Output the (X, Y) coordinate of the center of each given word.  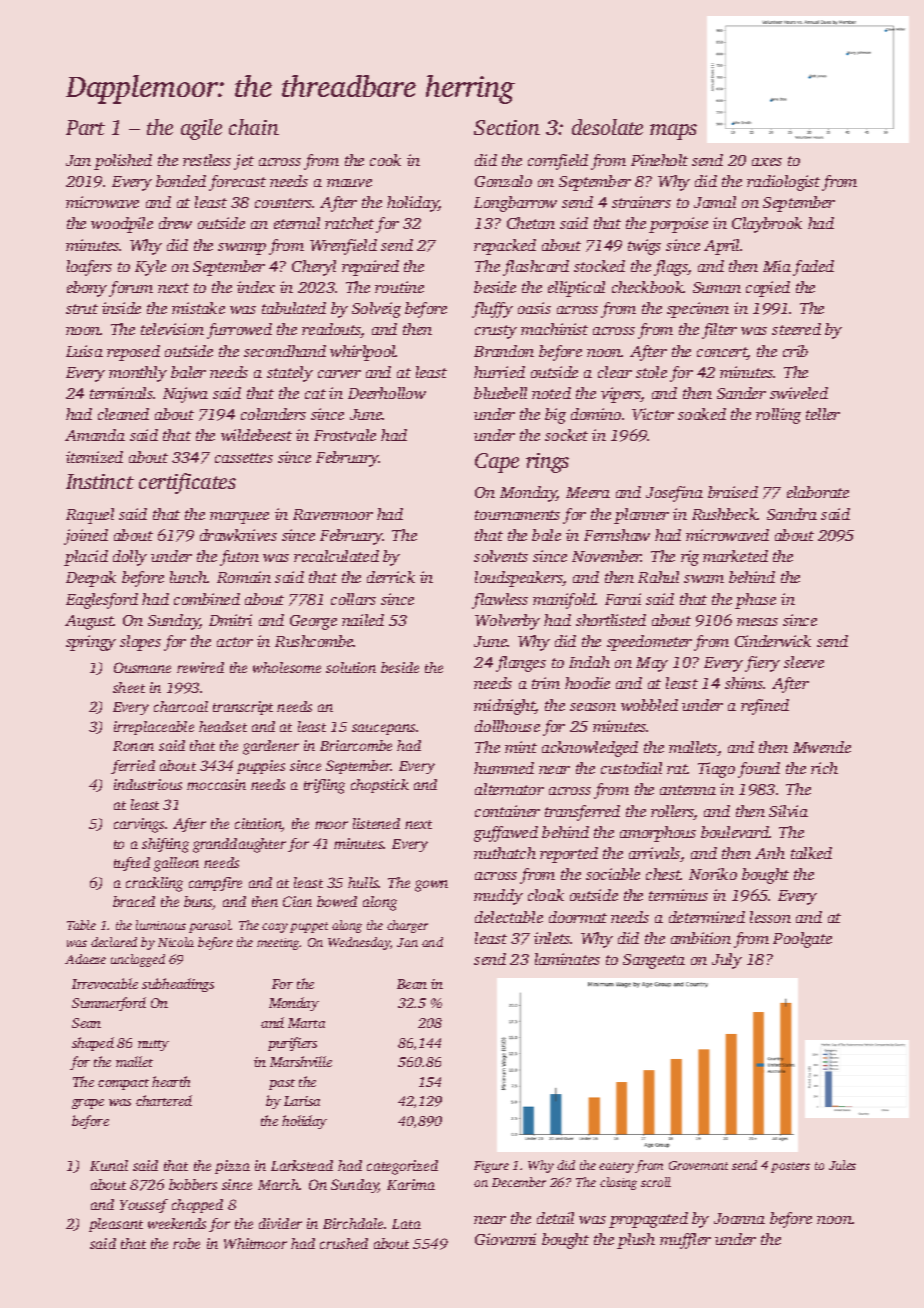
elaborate (818, 492)
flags (671, 268)
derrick (391, 577)
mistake (198, 308)
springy (91, 643)
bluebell (500, 393)
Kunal (109, 1165)
